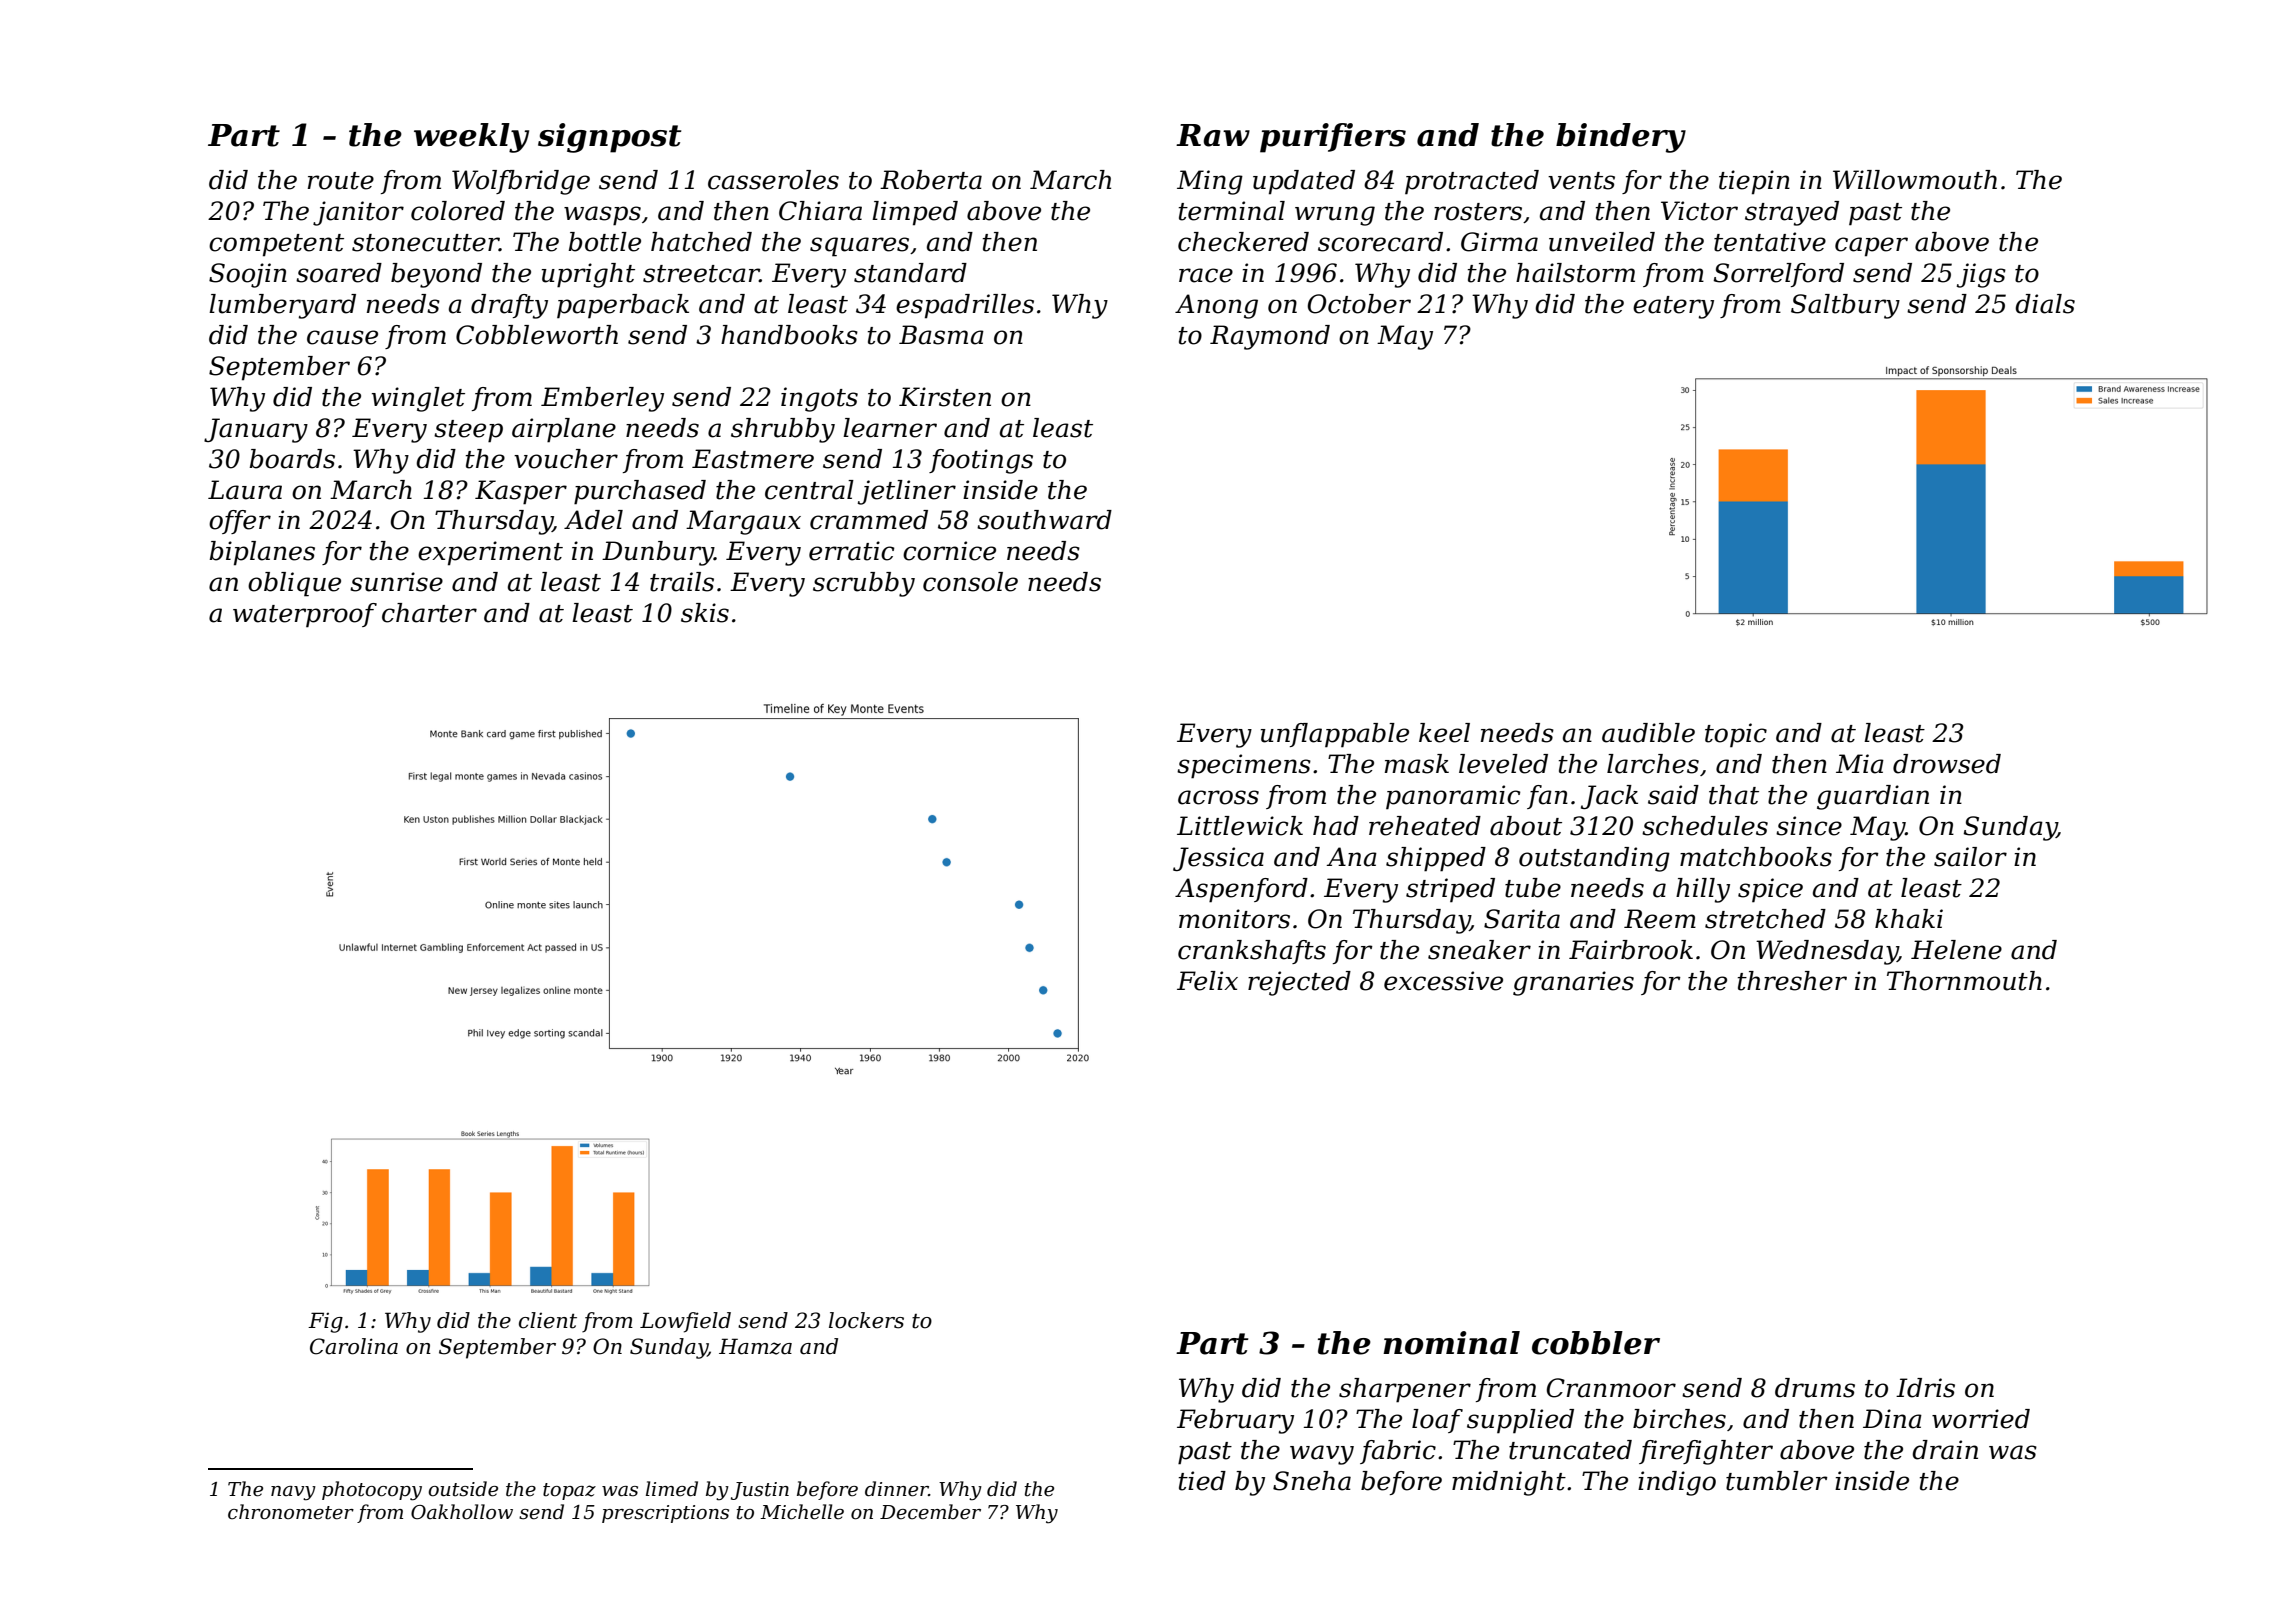  Describe the element at coordinates (1871, 247) in the screenshot. I see `caper` at that location.
